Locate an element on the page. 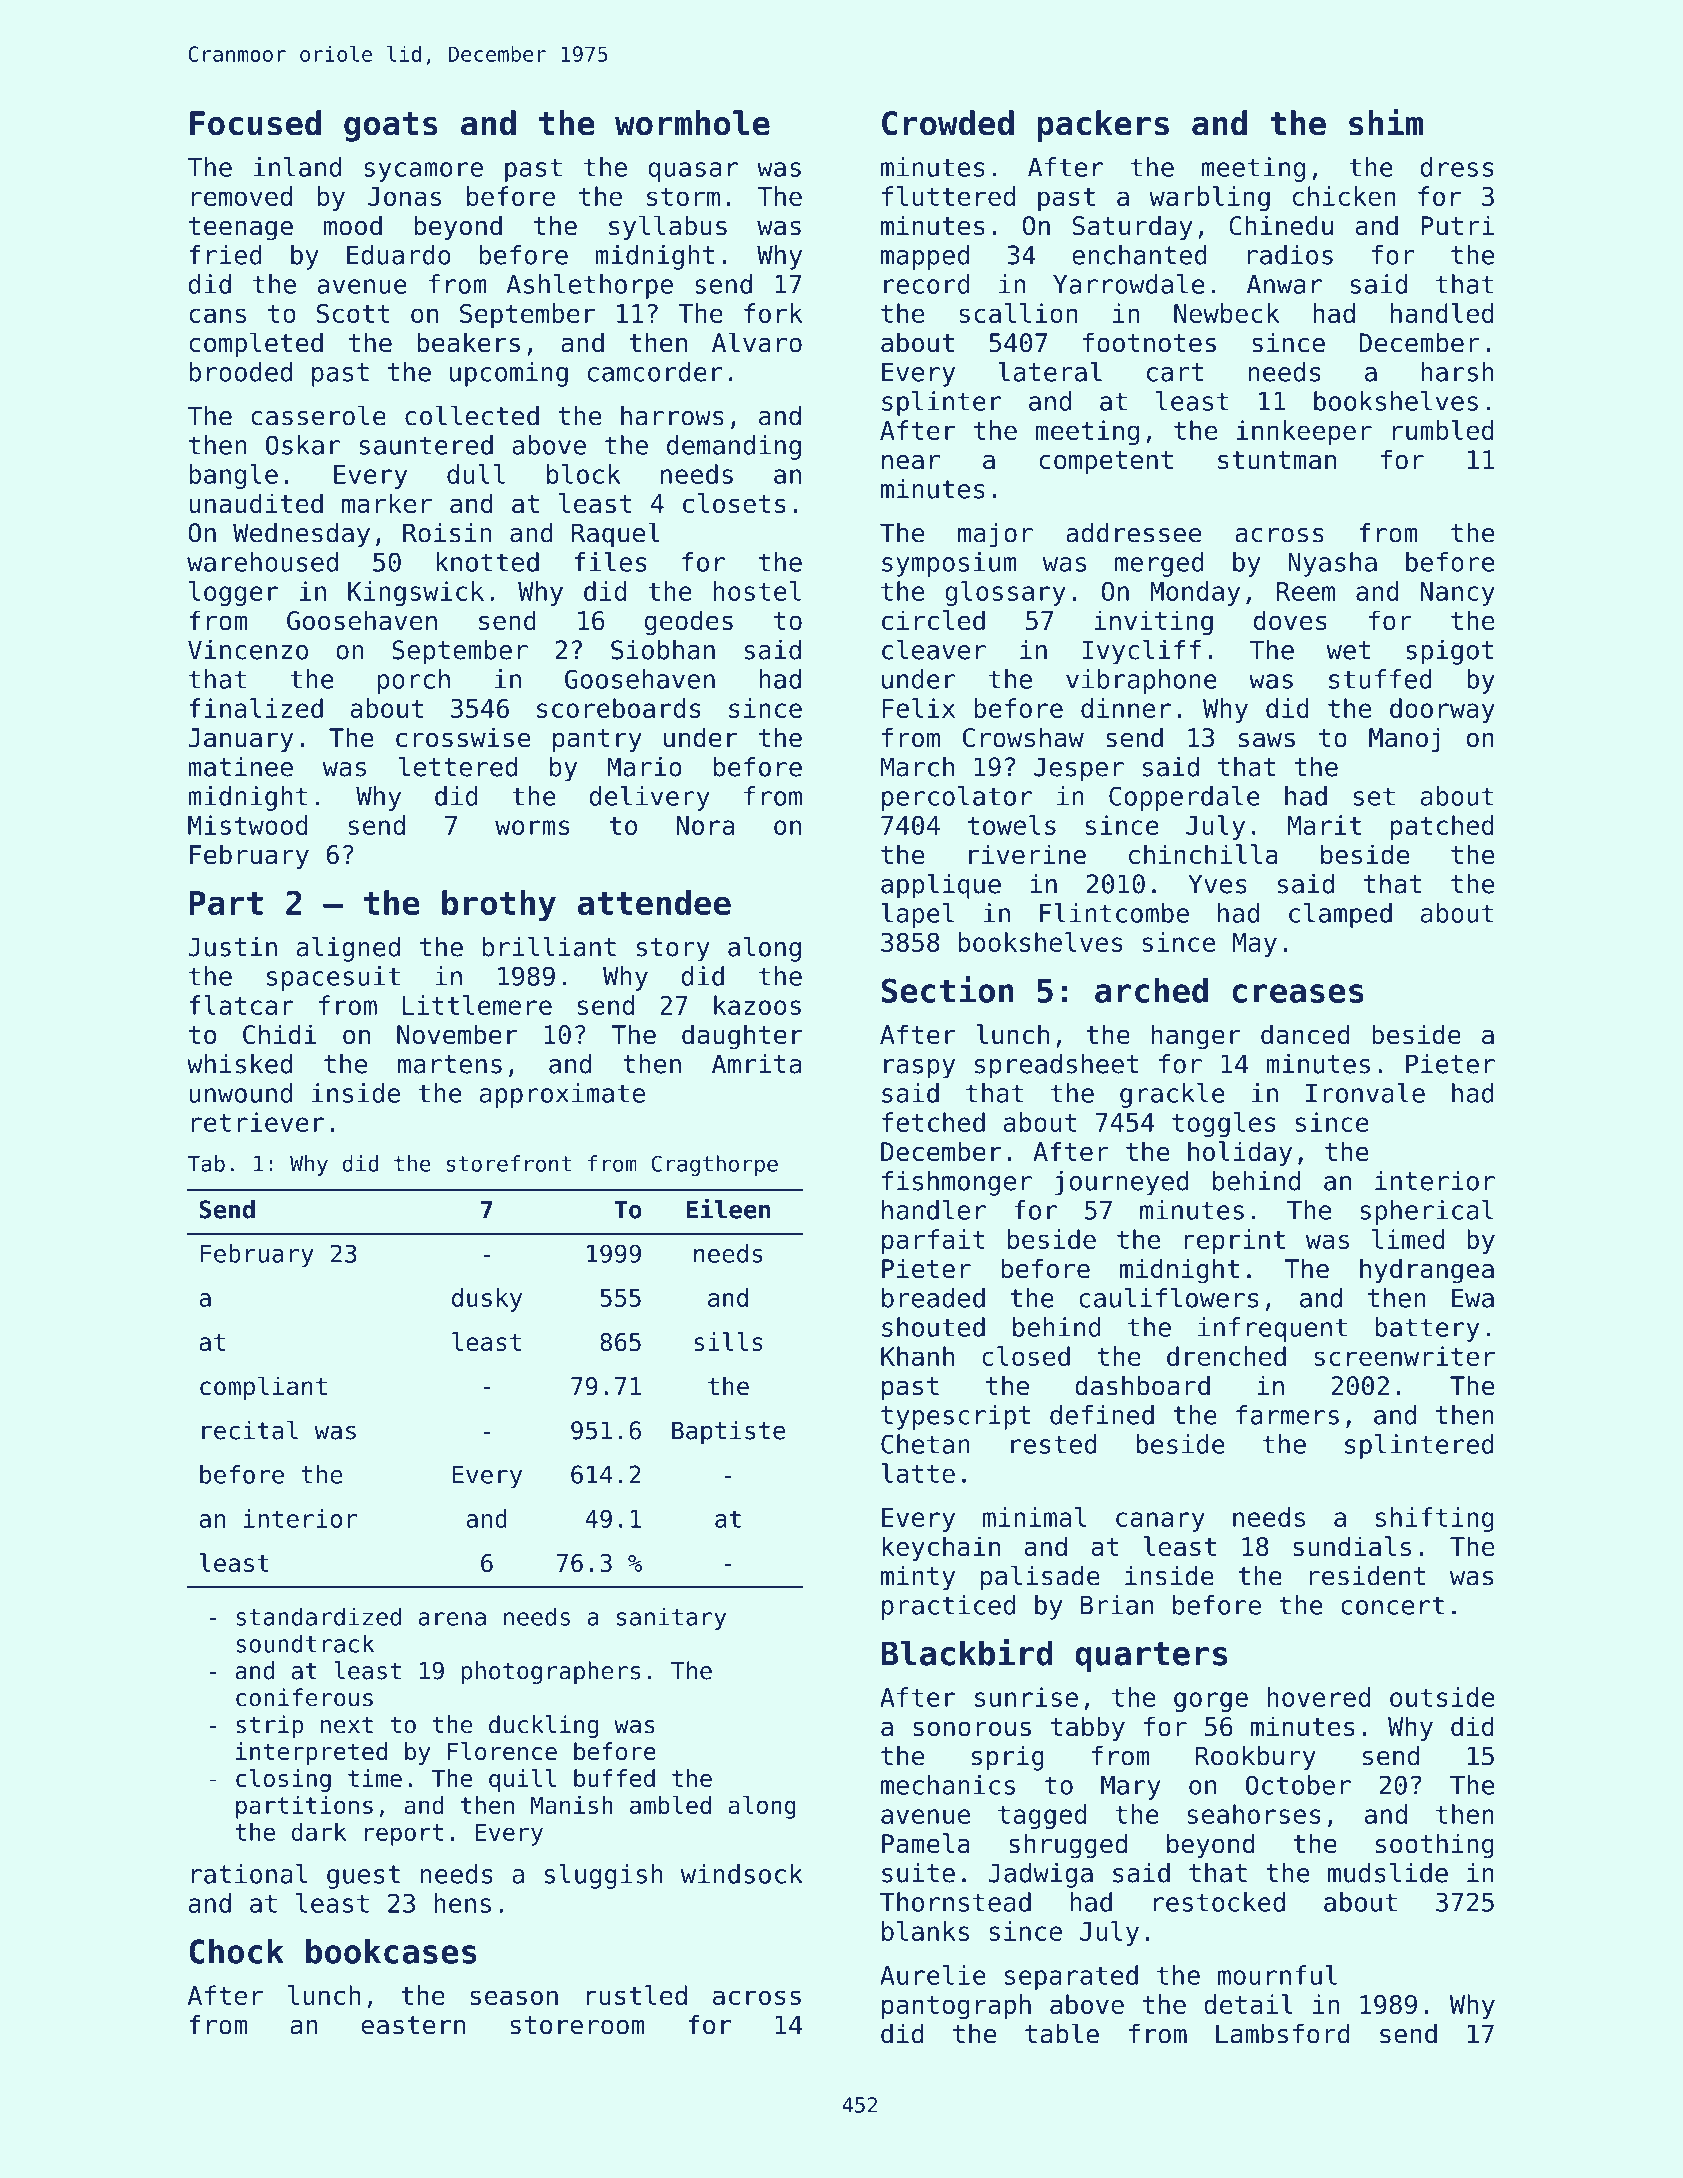  wormhole is located at coordinates (692, 123).
